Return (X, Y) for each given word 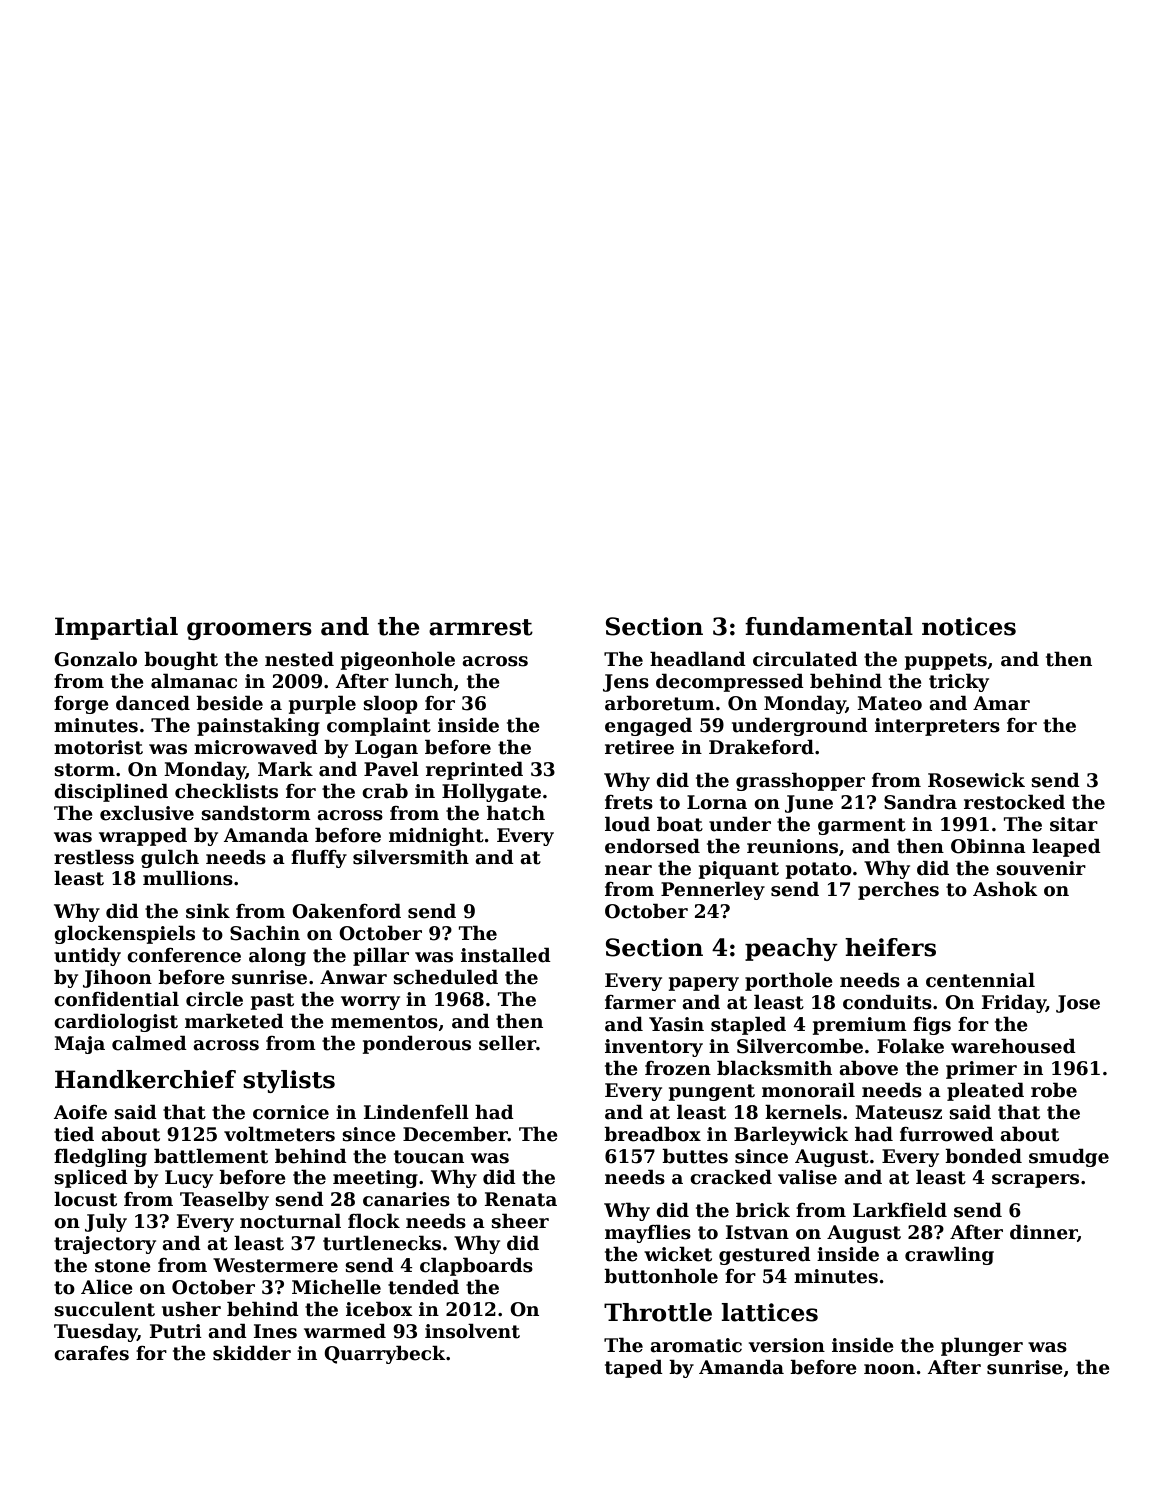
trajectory (105, 1245)
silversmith (411, 857)
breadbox (652, 1134)
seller (507, 1043)
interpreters (937, 727)
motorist (98, 747)
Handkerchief (145, 1079)
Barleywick (791, 1135)
